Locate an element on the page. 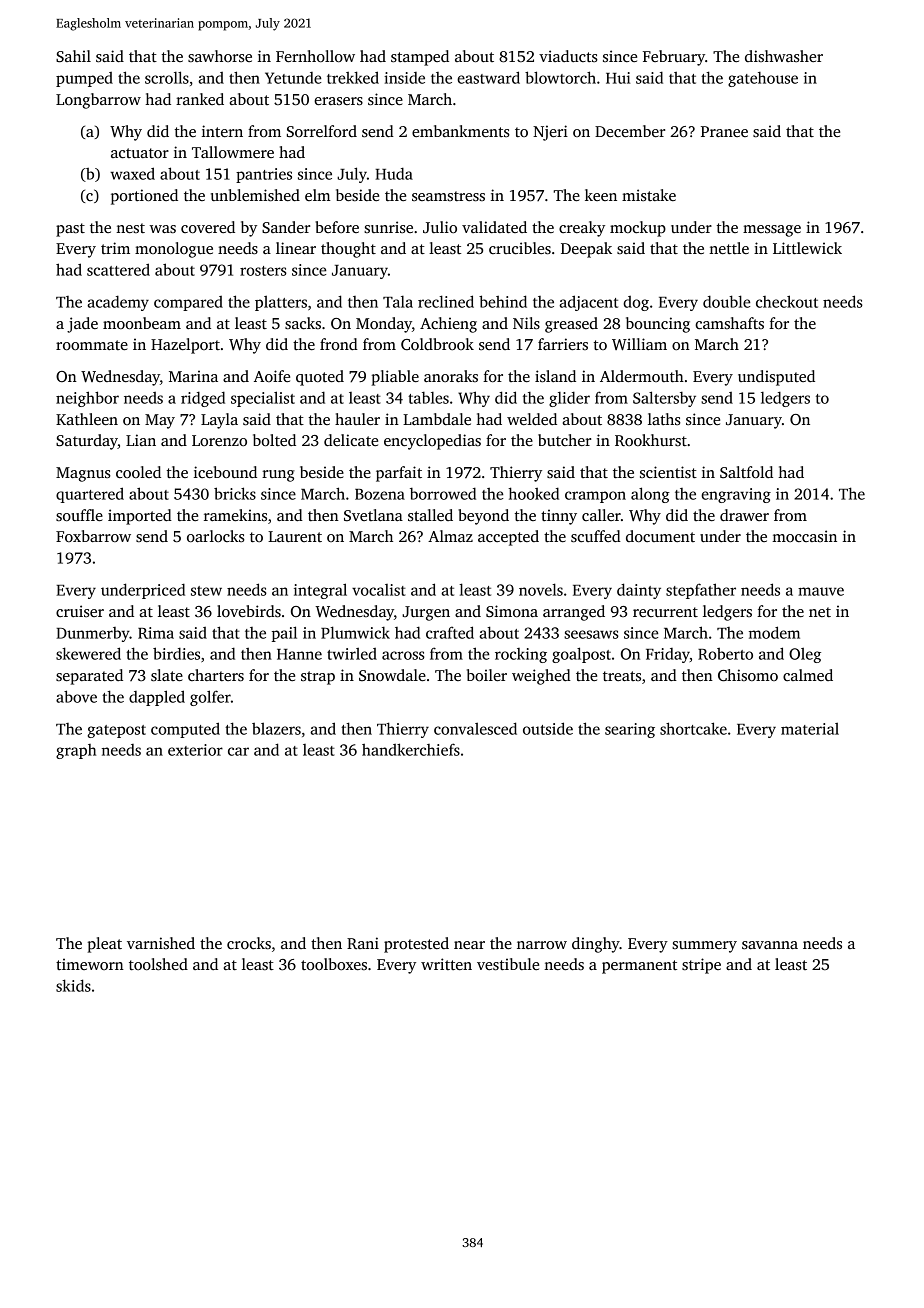  material is located at coordinates (810, 728).
